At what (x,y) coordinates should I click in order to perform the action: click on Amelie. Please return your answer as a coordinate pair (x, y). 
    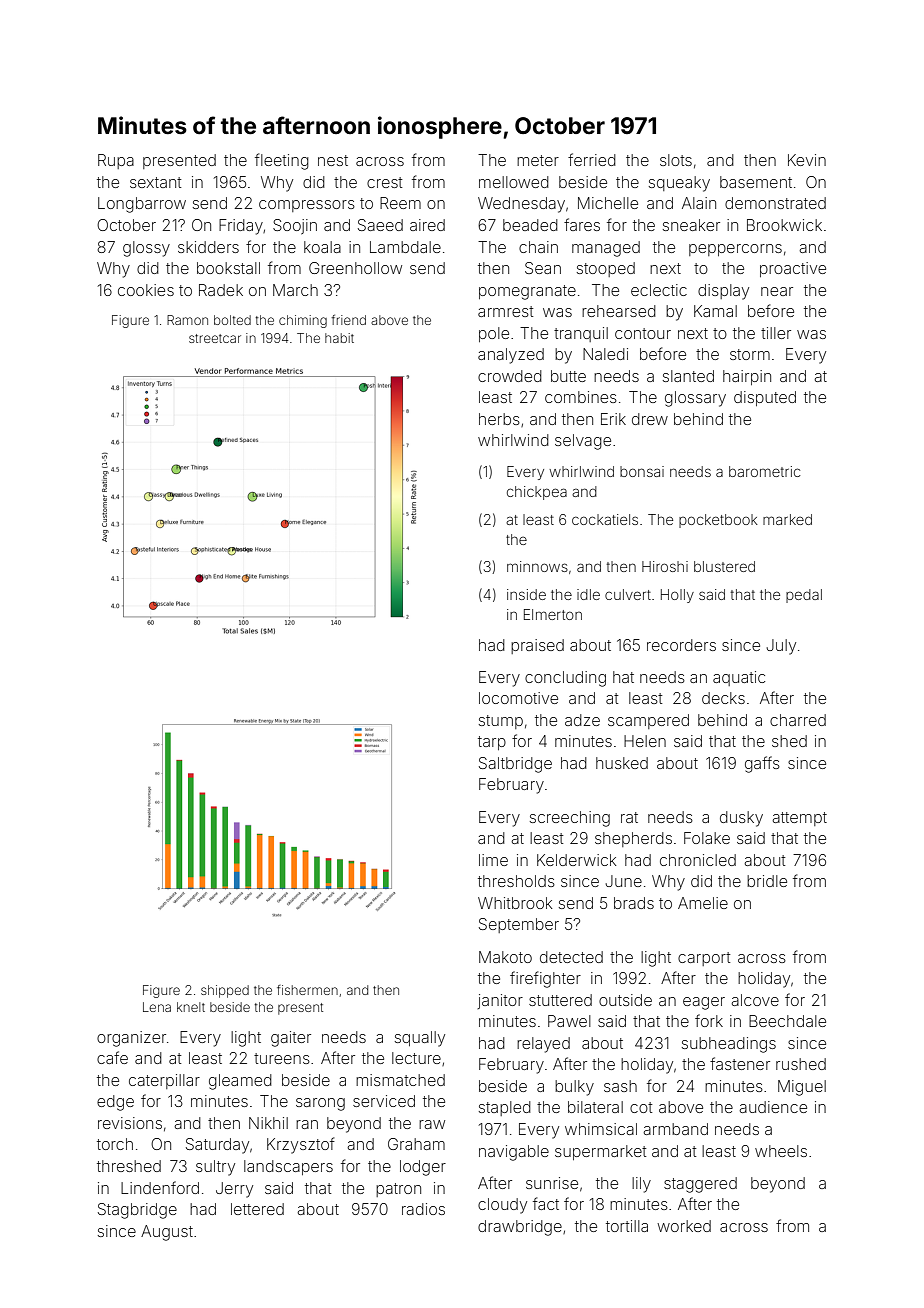
    Looking at the image, I should click on (703, 903).
